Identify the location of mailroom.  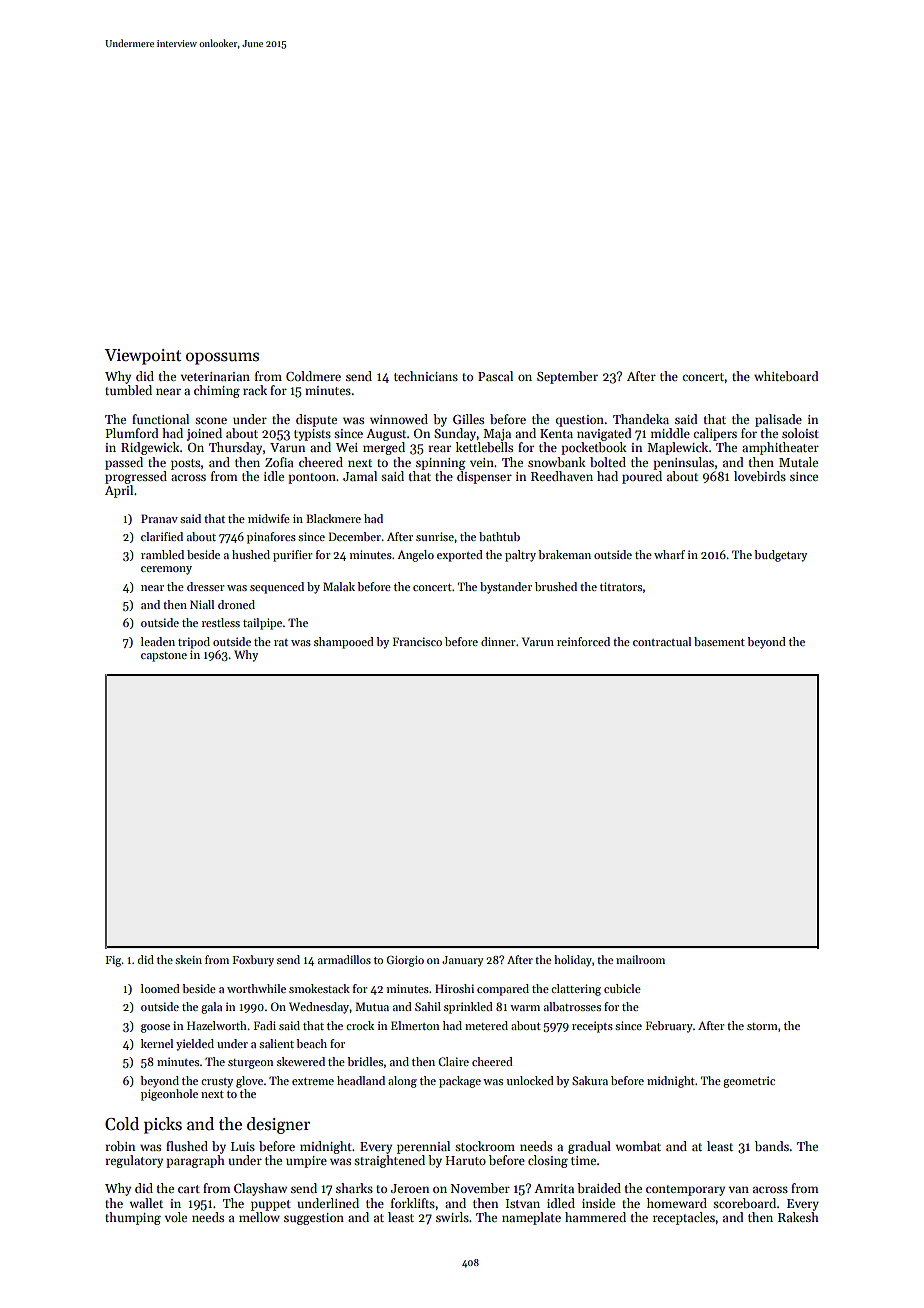
(640, 959).
